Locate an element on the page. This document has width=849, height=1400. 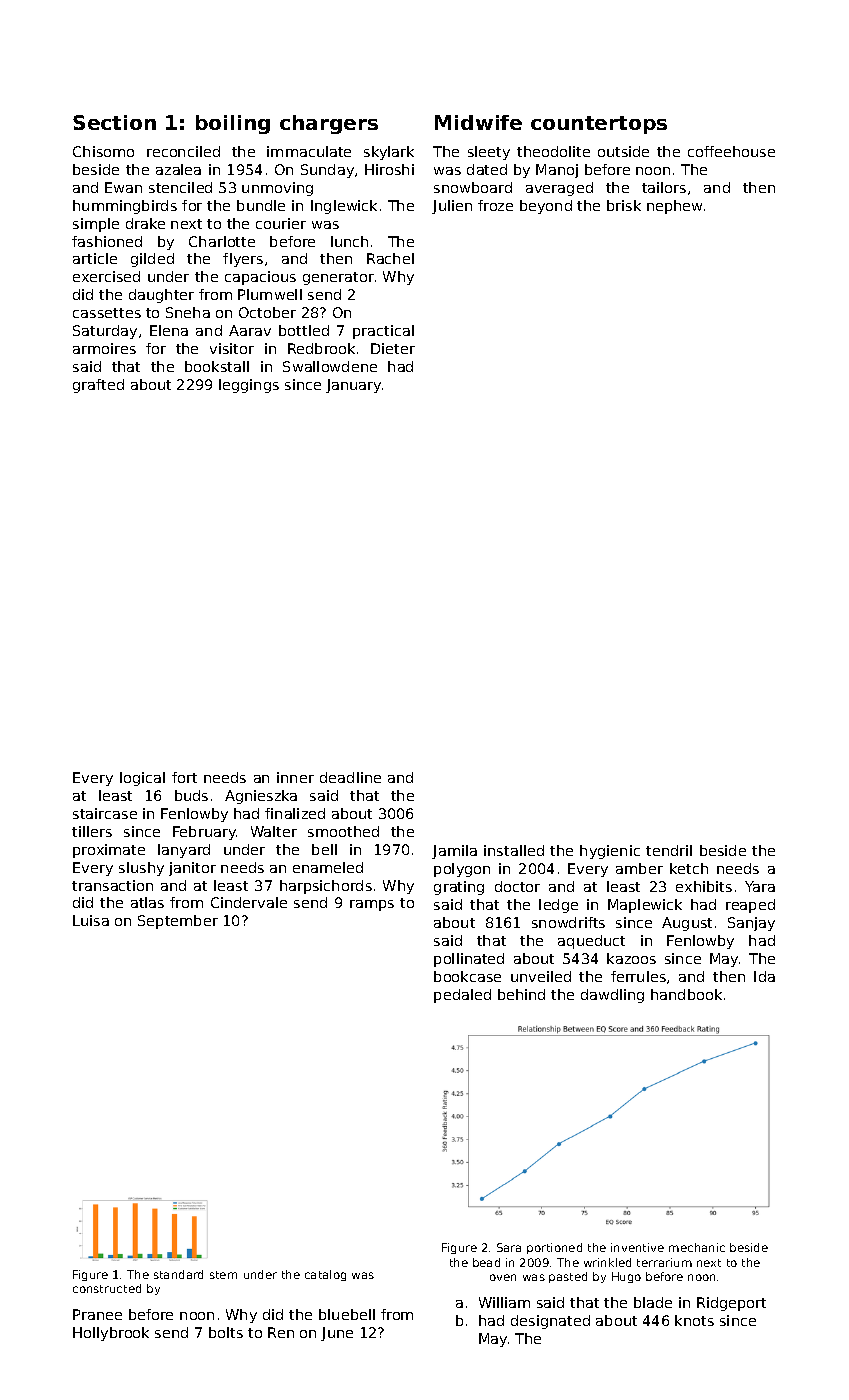
brisk is located at coordinates (624, 205).
